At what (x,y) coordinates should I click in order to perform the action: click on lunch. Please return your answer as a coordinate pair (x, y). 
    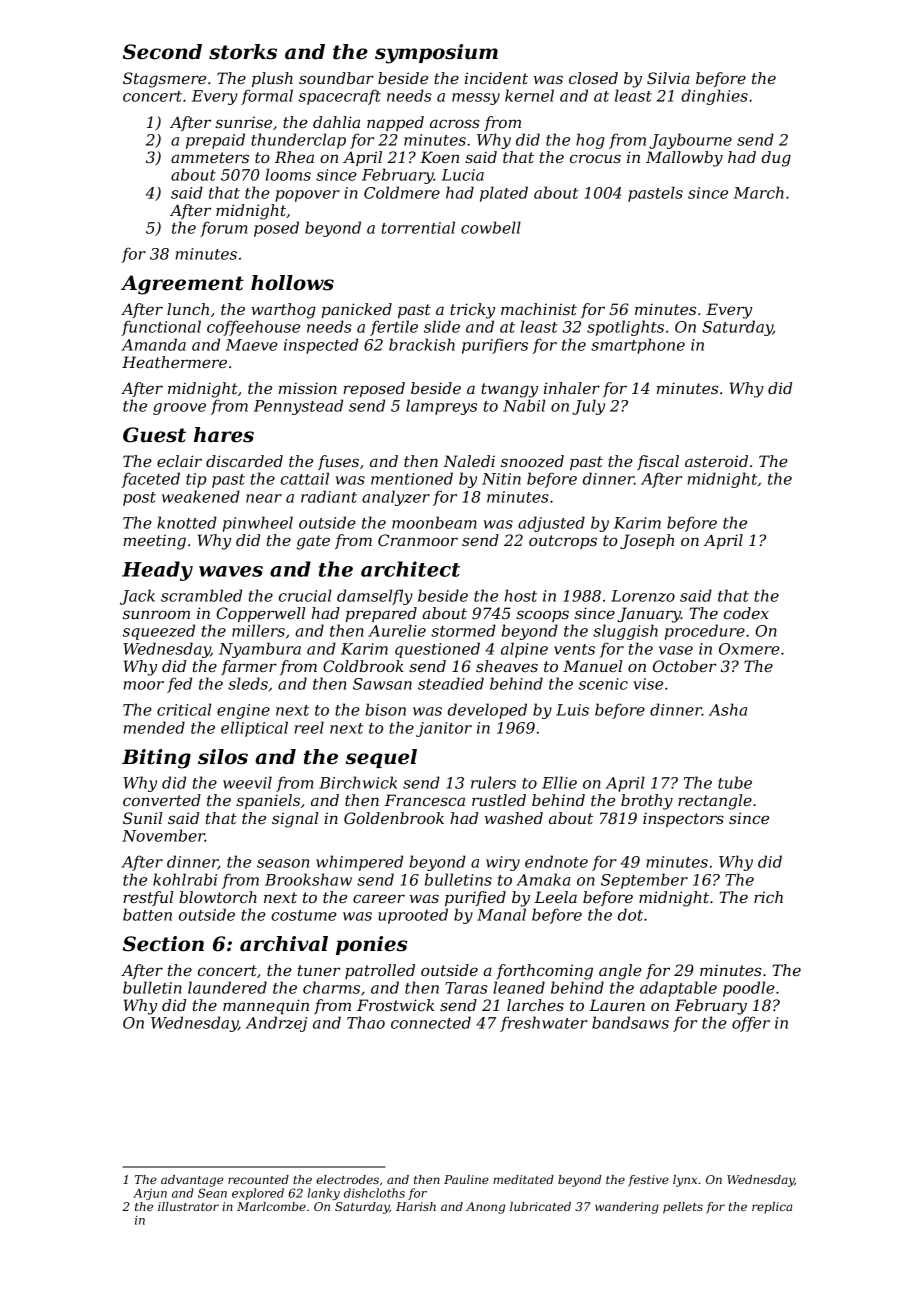
    Looking at the image, I should click on (188, 309).
